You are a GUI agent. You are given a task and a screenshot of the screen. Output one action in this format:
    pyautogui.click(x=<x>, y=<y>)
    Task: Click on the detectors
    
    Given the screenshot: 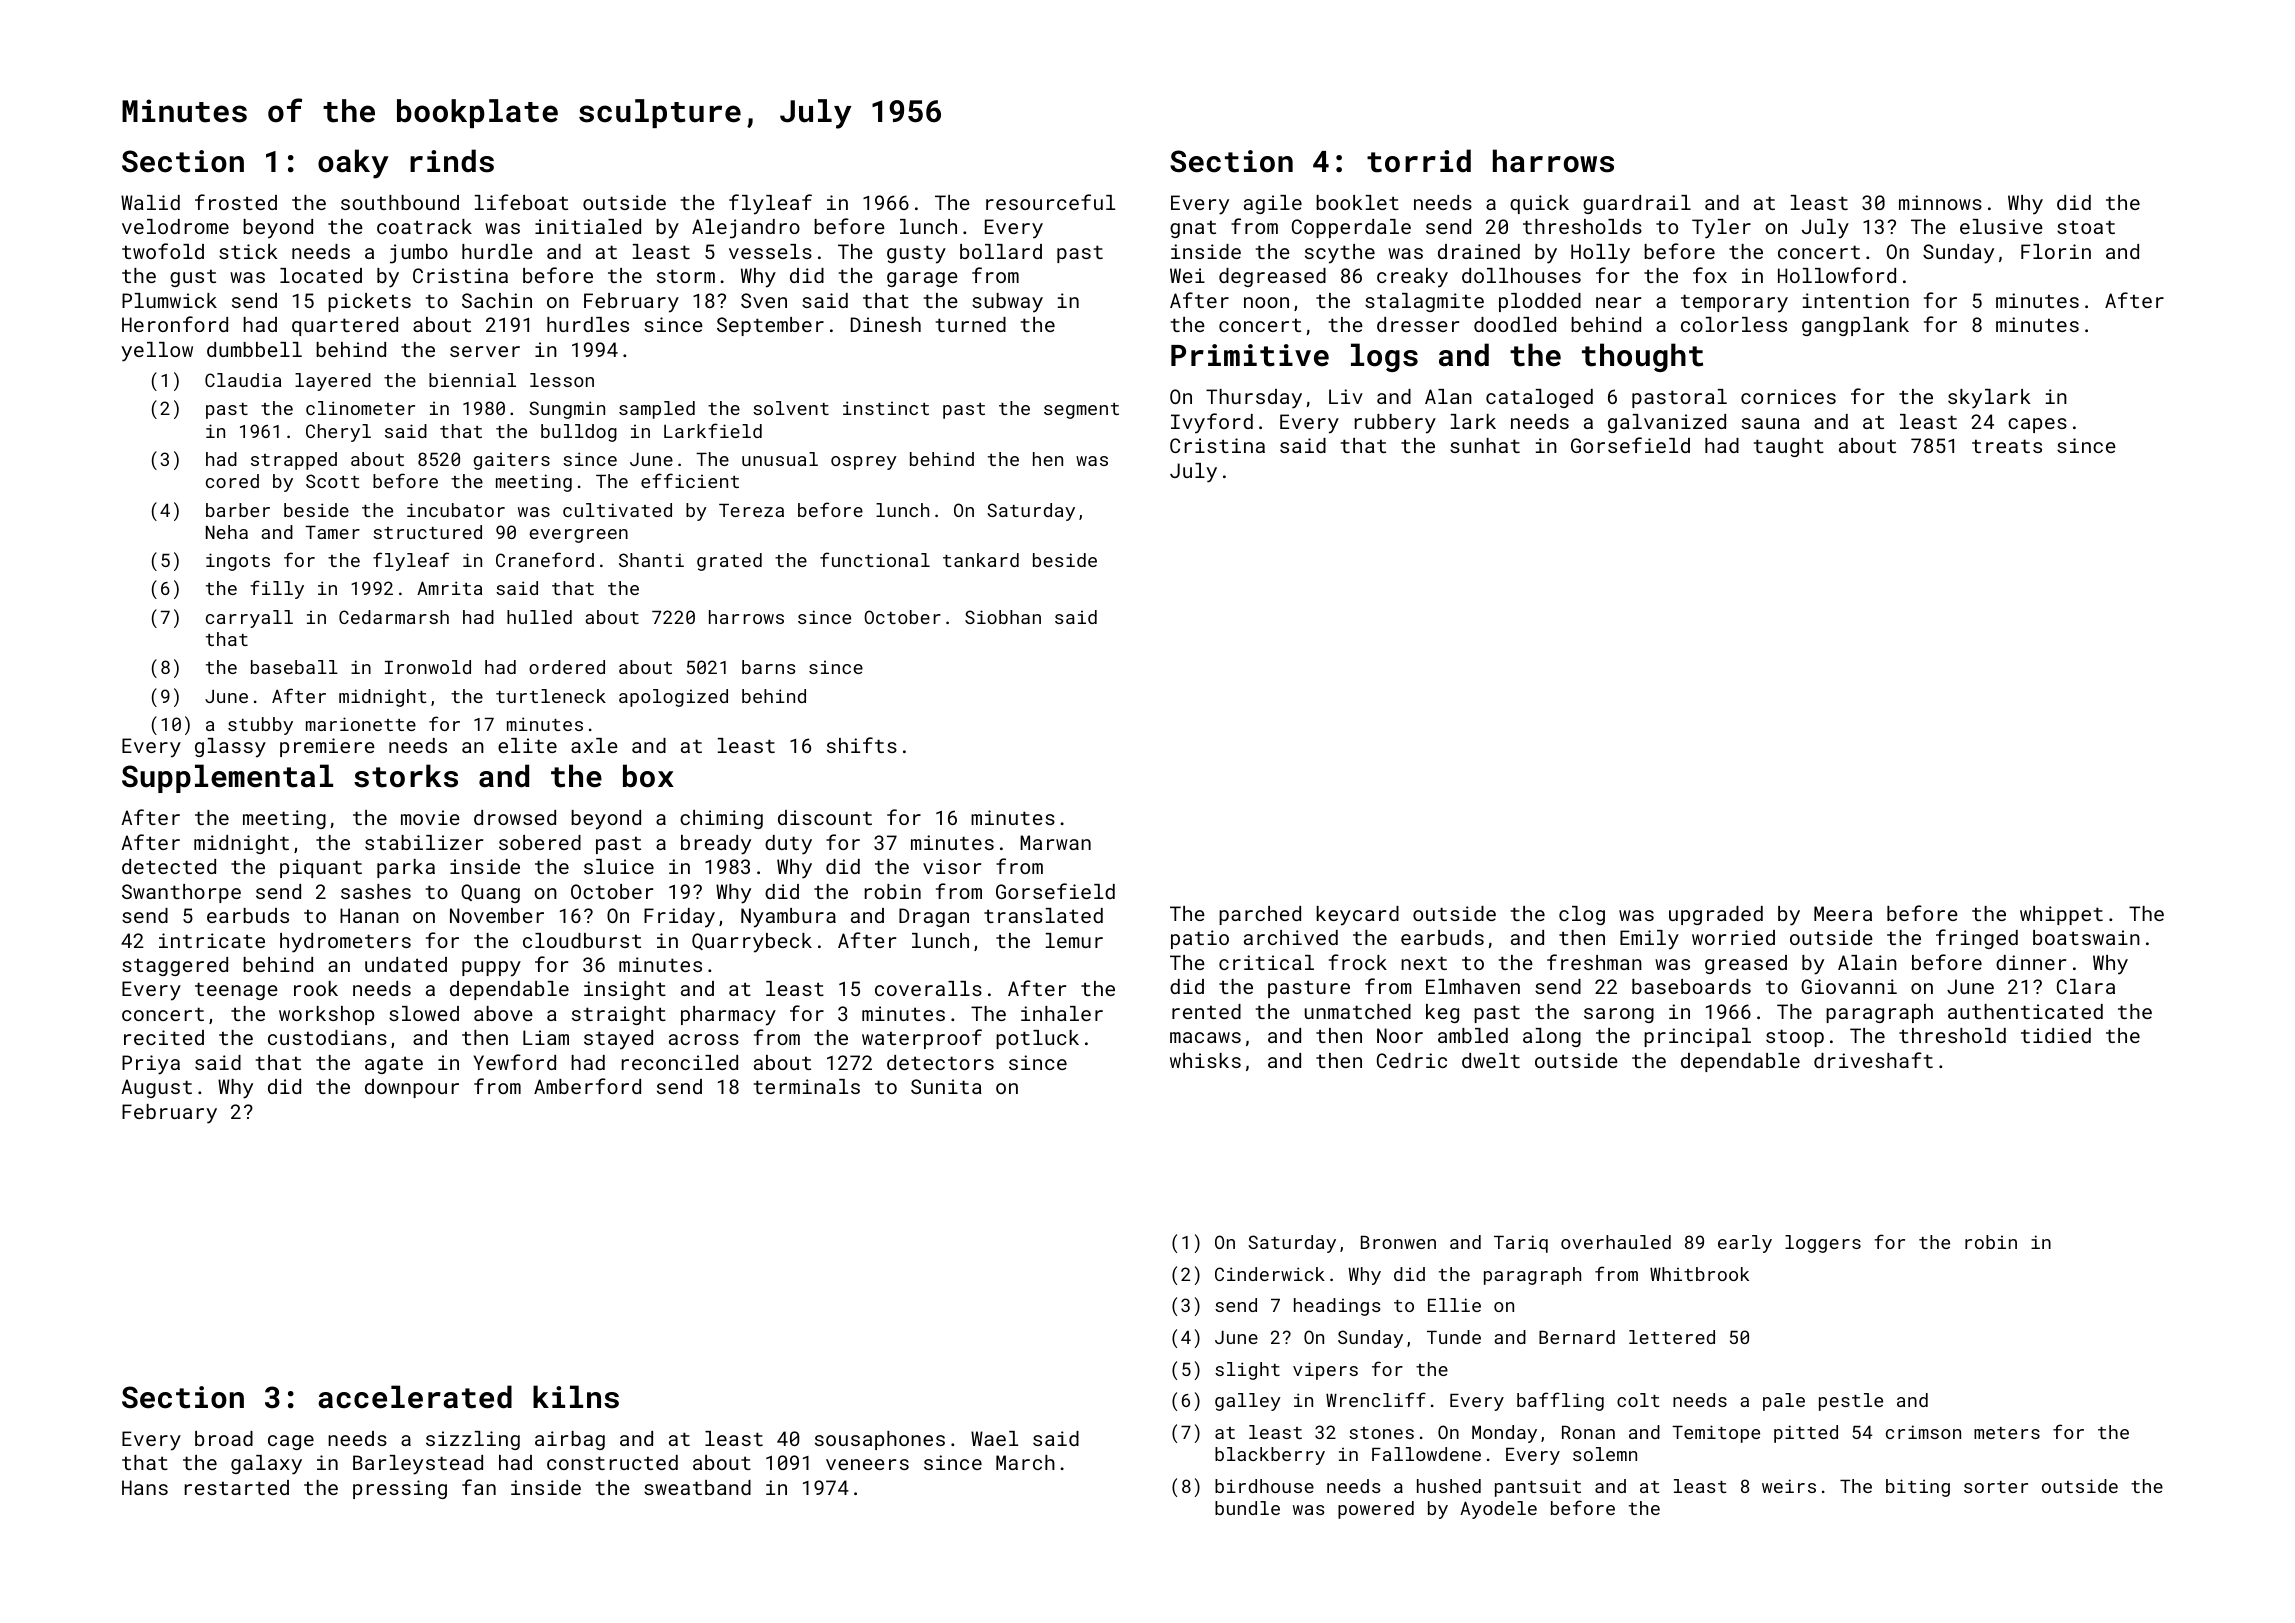 What is the action you would take?
    pyautogui.click(x=940, y=1062)
